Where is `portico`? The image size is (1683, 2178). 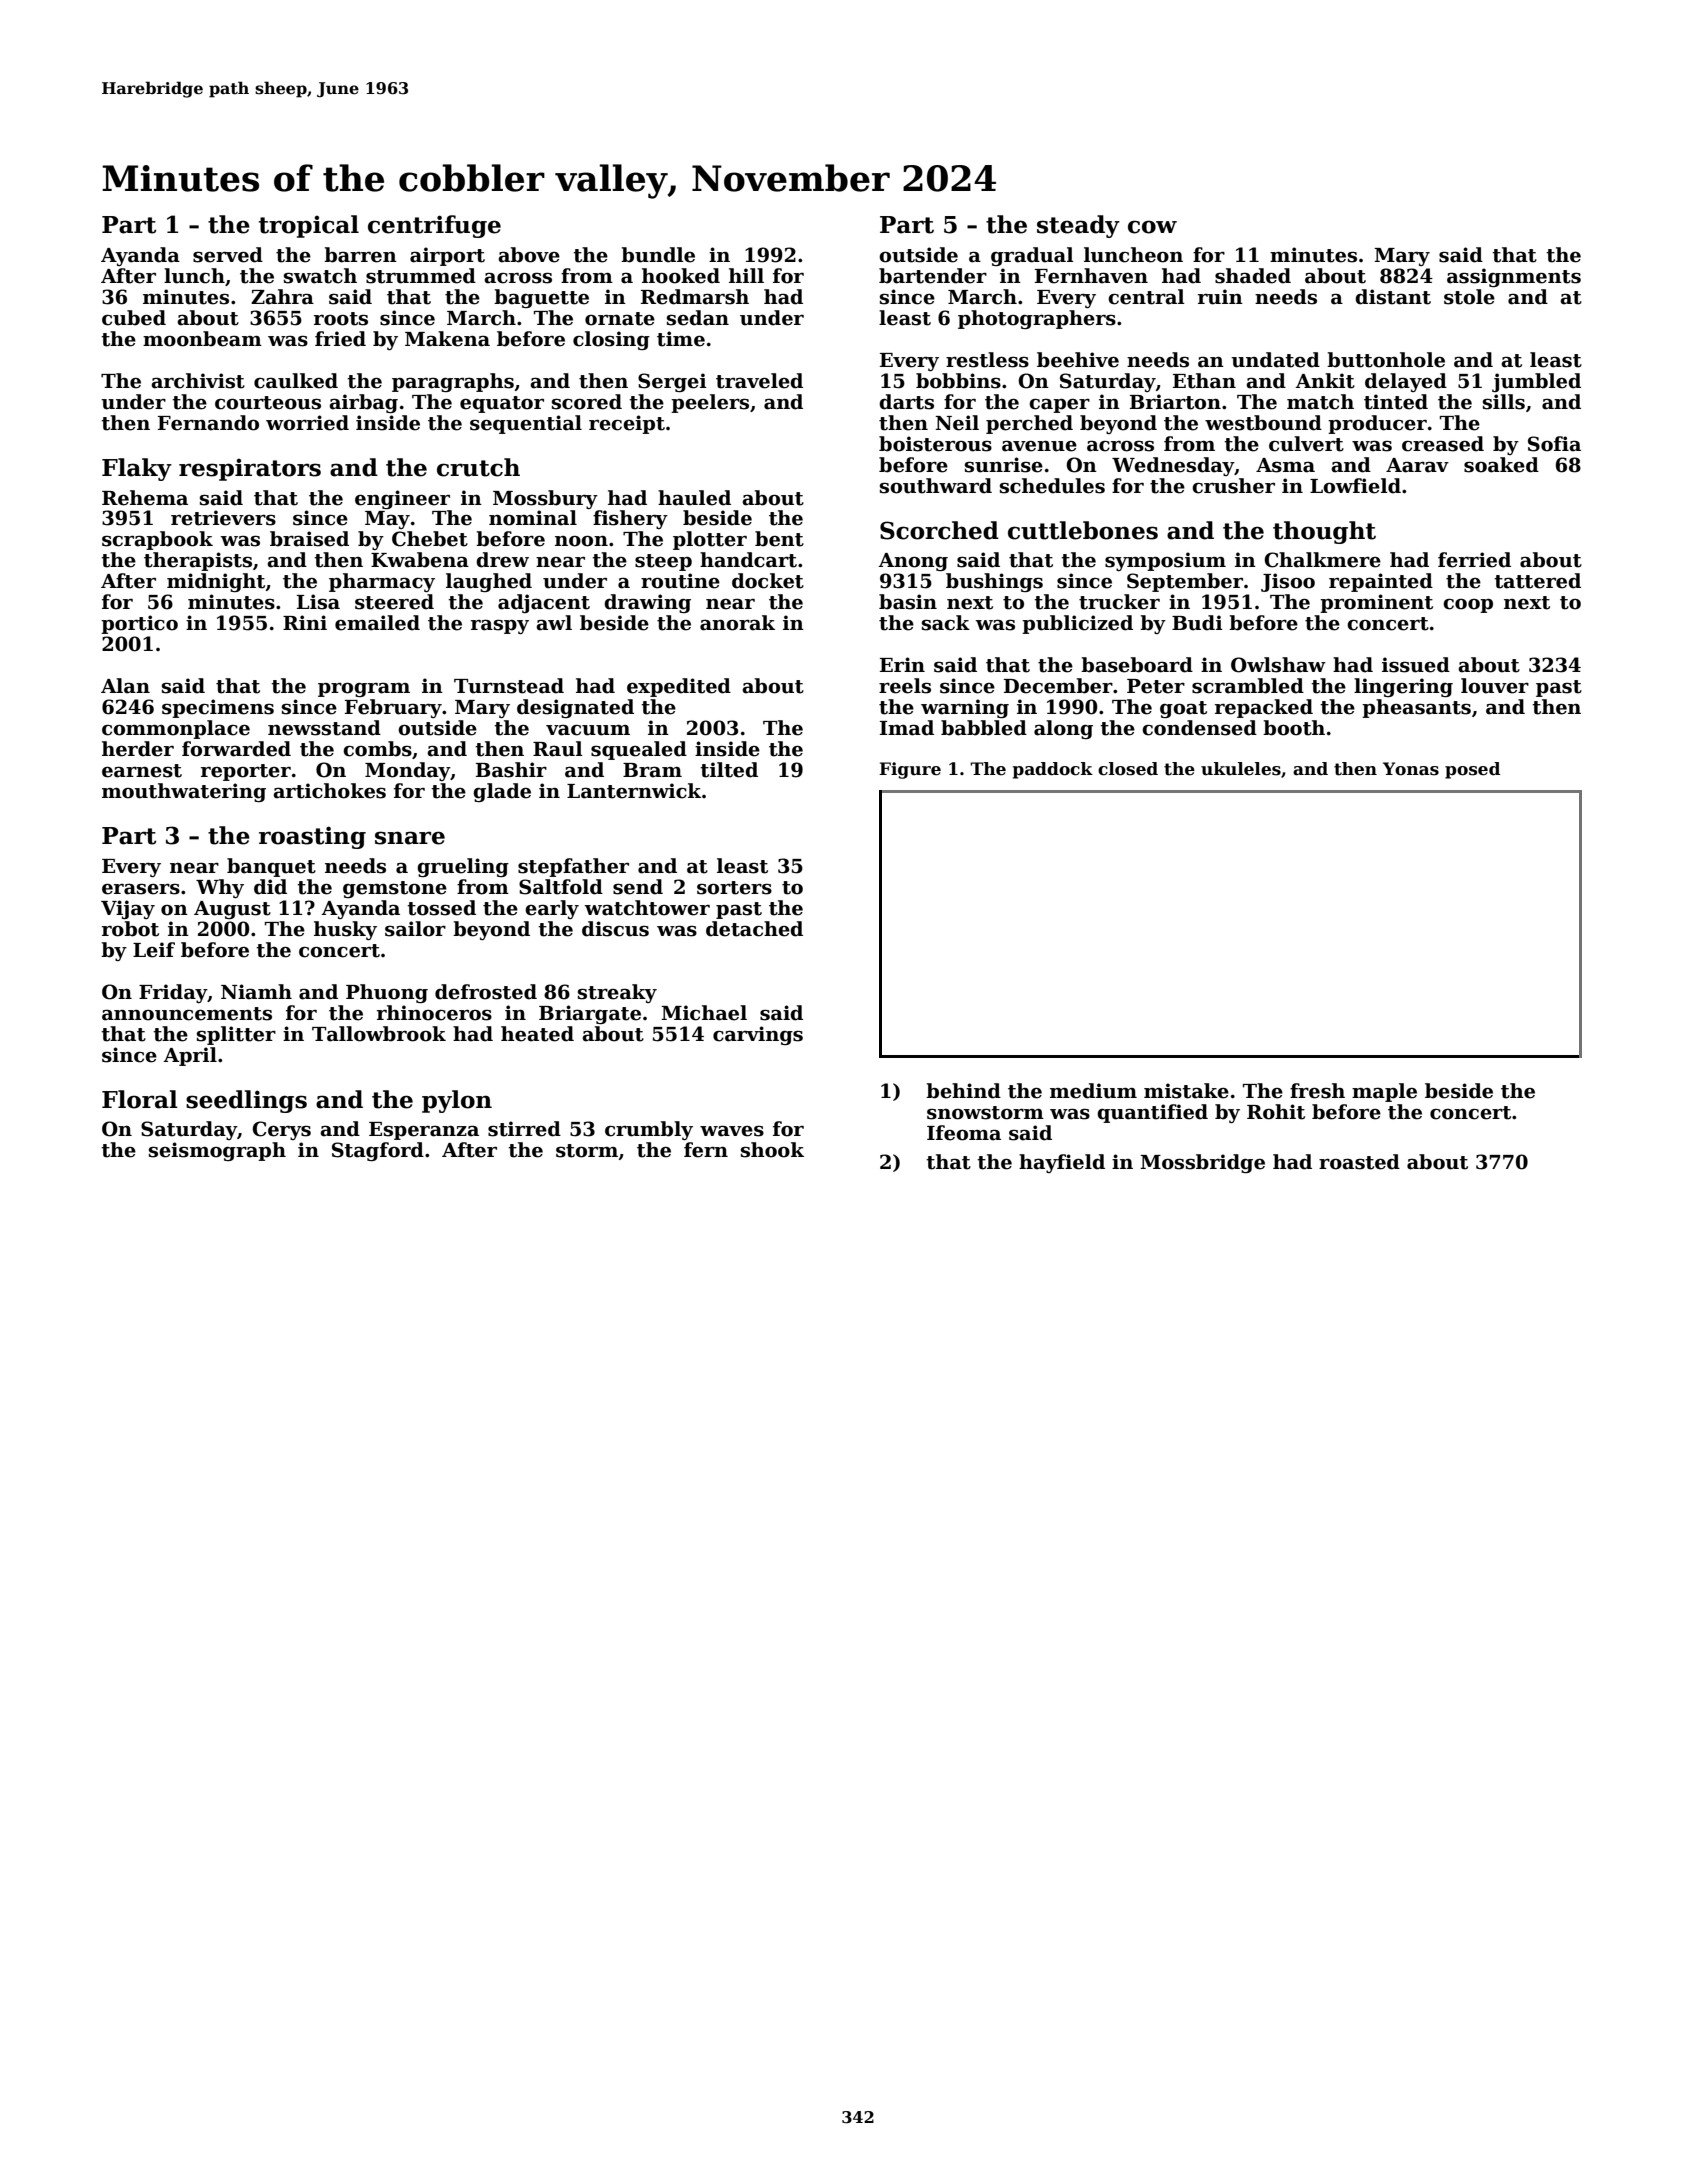 portico is located at coordinates (139, 624).
